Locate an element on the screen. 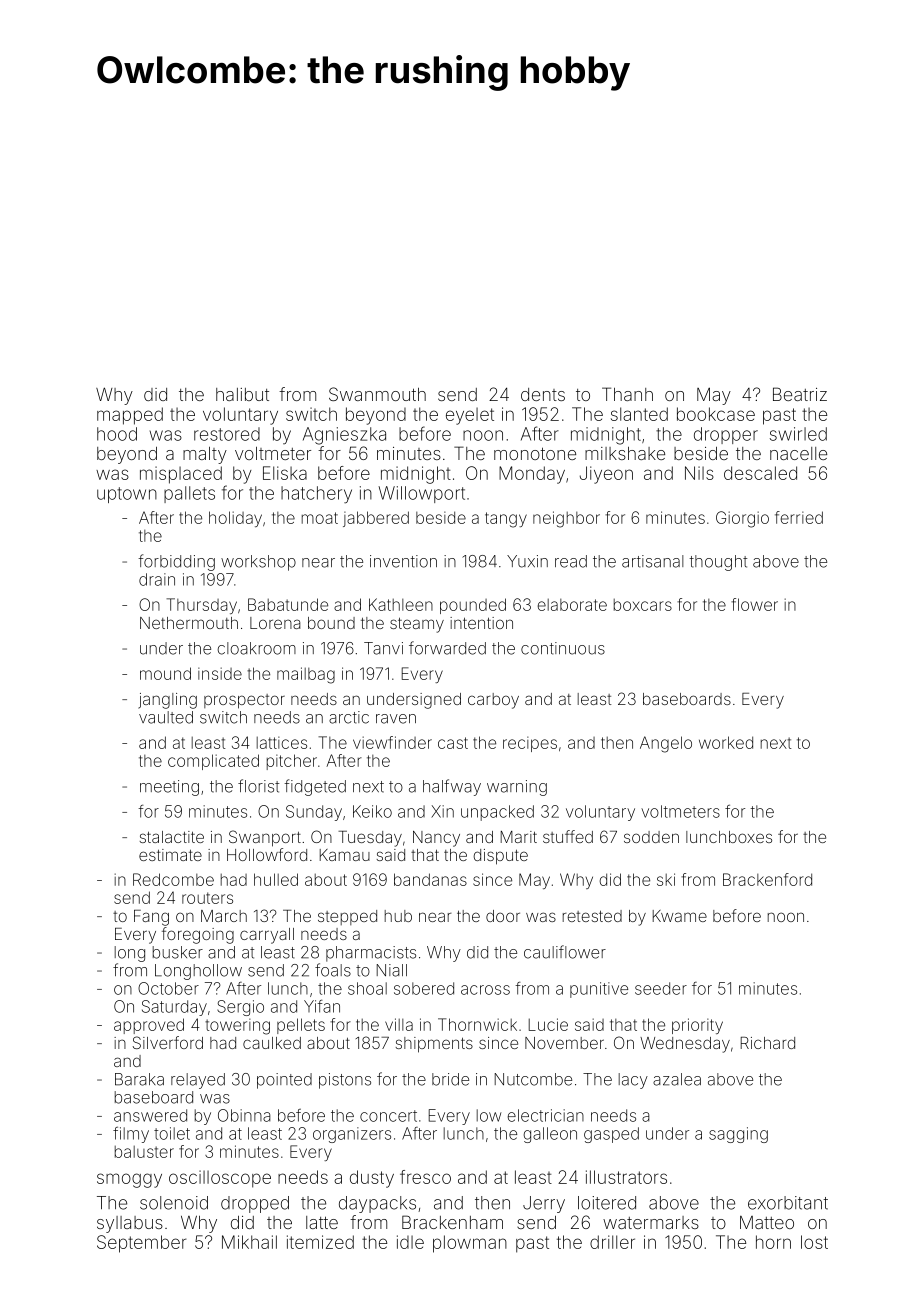 The height and width of the screenshot is (1308, 924). halibut is located at coordinates (242, 394).
